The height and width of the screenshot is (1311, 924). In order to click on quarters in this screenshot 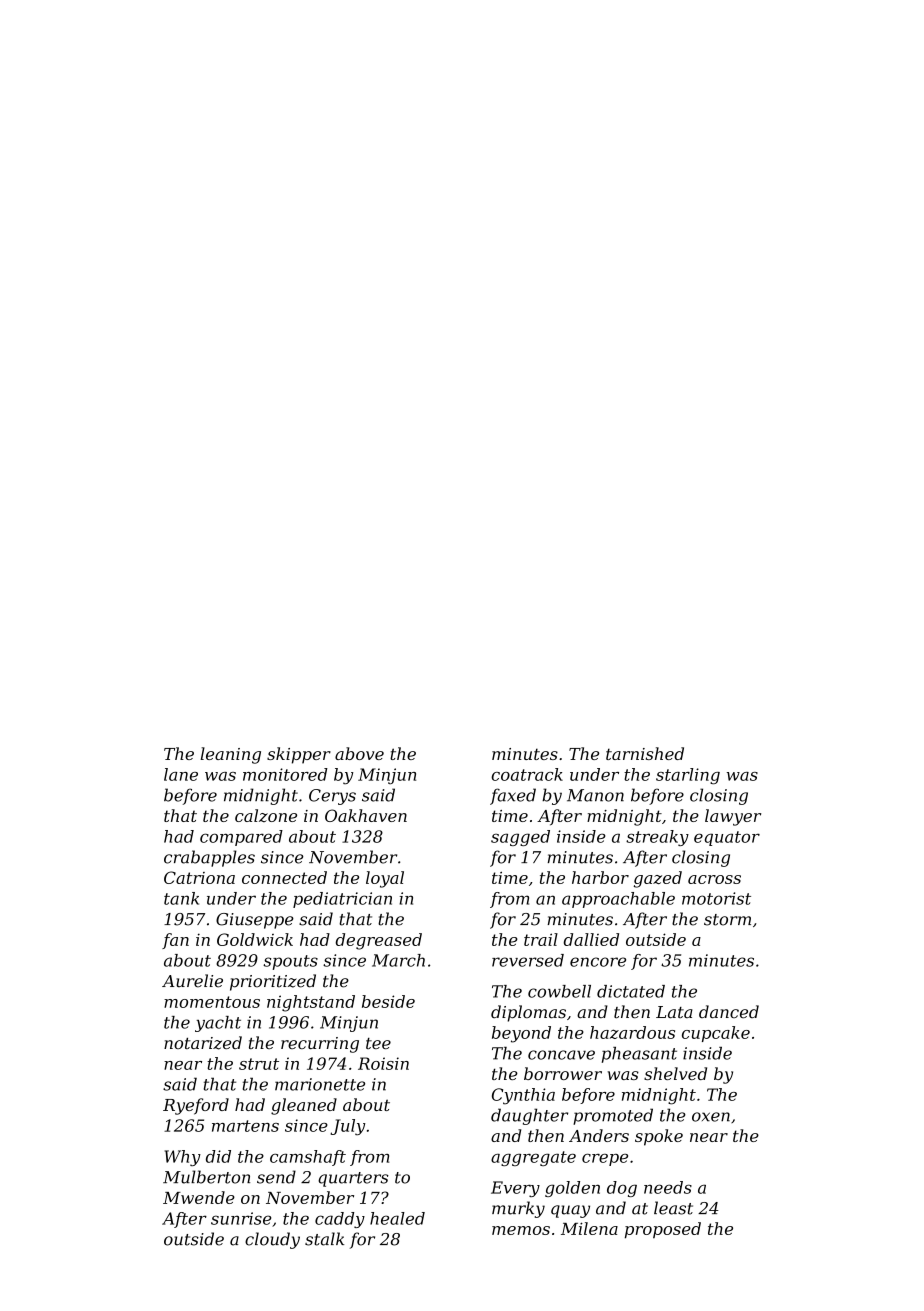, I will do `click(353, 1179)`.
